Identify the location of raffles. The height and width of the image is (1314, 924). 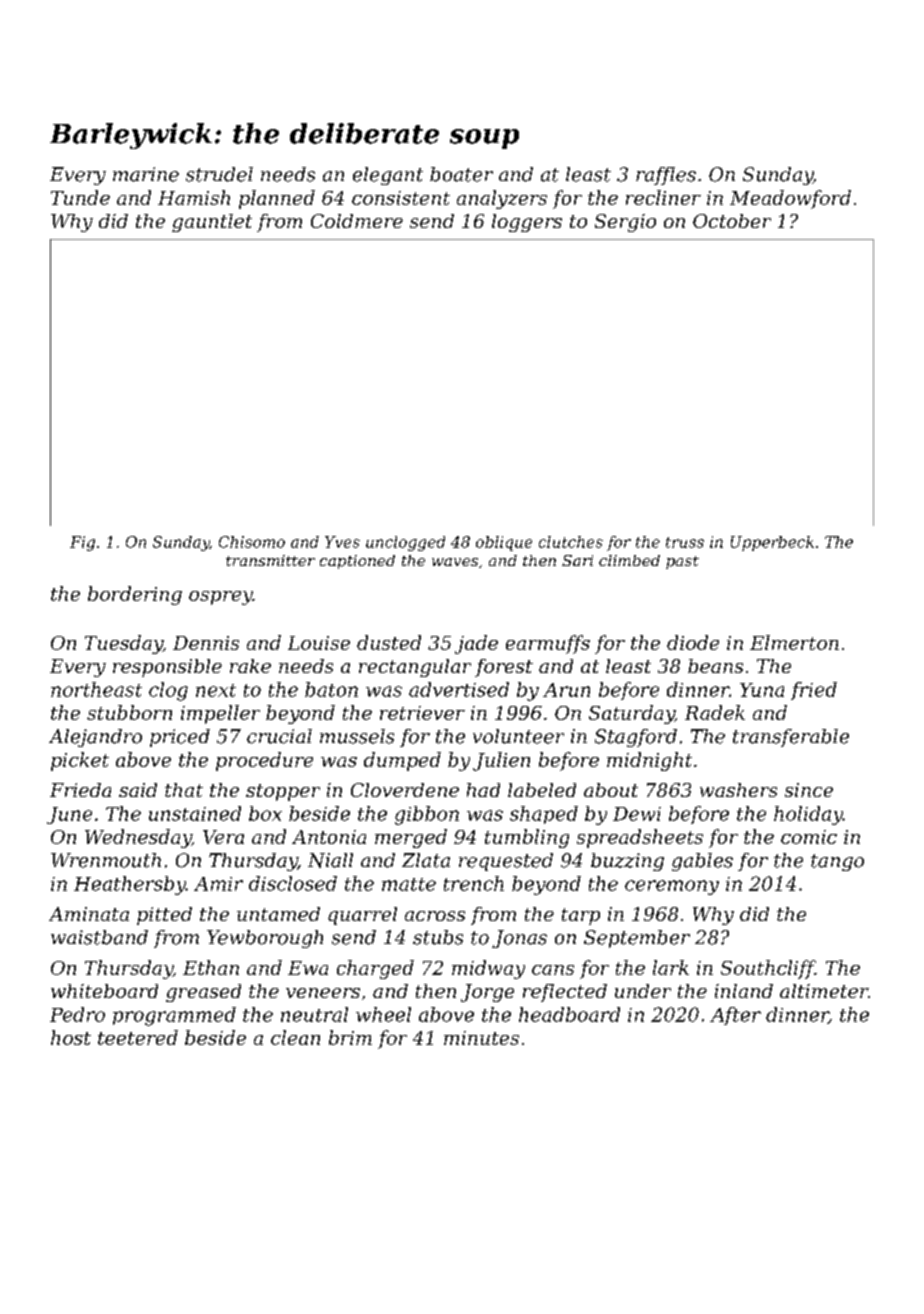
(666, 176).
